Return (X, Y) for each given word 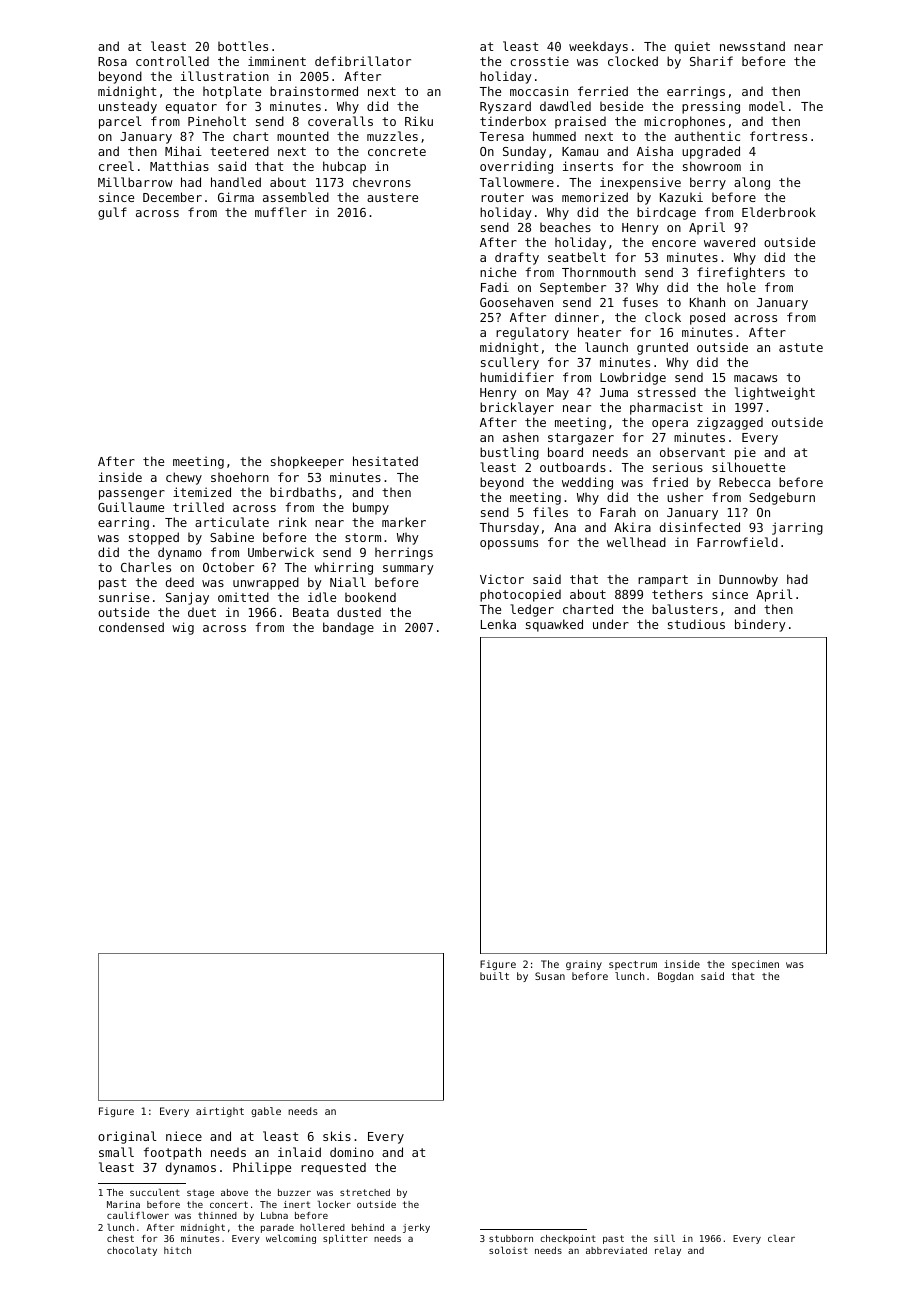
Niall (348, 582)
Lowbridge (633, 378)
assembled (296, 197)
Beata (311, 612)
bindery (760, 625)
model (767, 106)
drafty (517, 258)
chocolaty (132, 1251)
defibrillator (363, 61)
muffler (281, 212)
